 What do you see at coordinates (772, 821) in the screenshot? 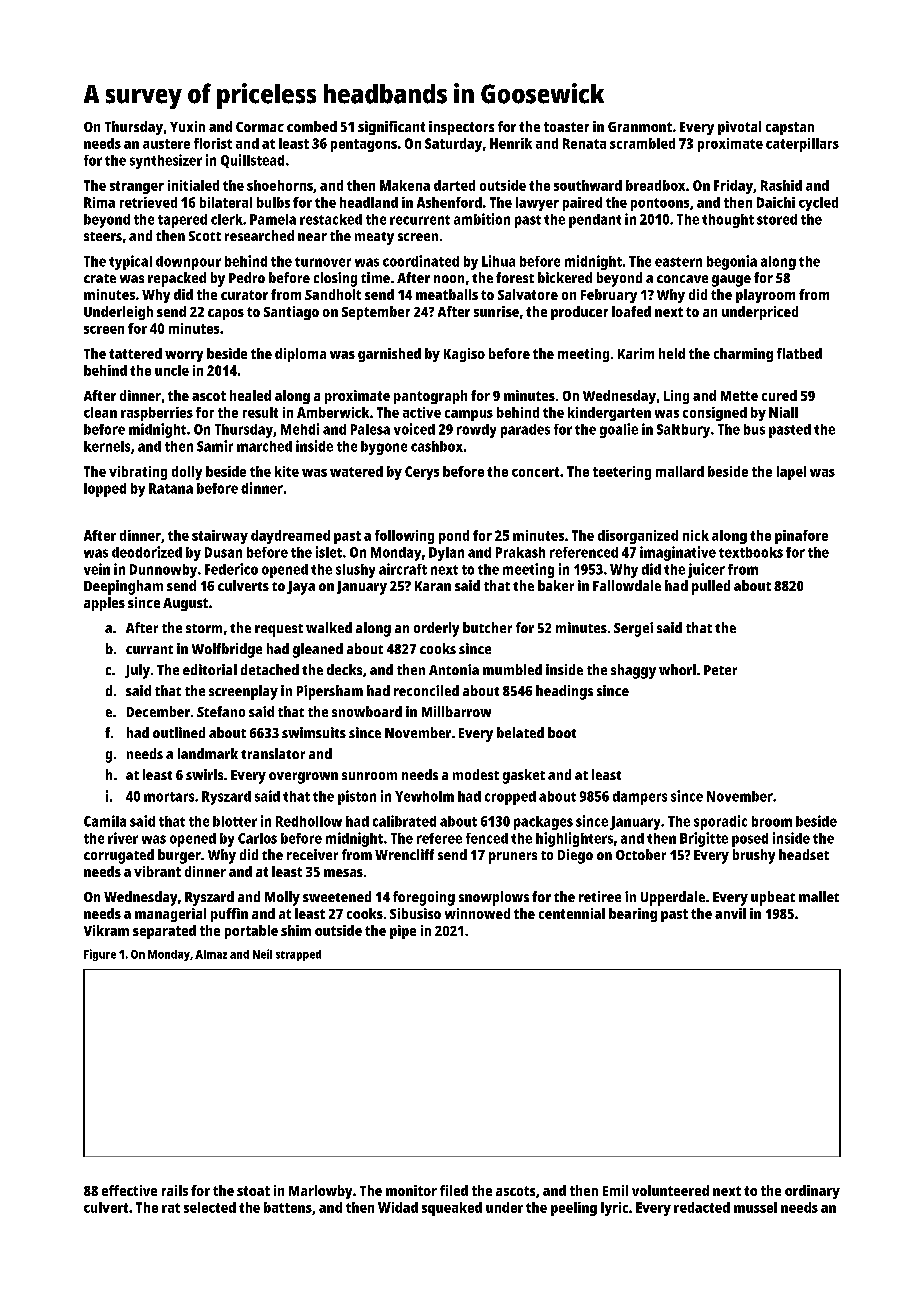
I see `broom` at bounding box center [772, 821].
